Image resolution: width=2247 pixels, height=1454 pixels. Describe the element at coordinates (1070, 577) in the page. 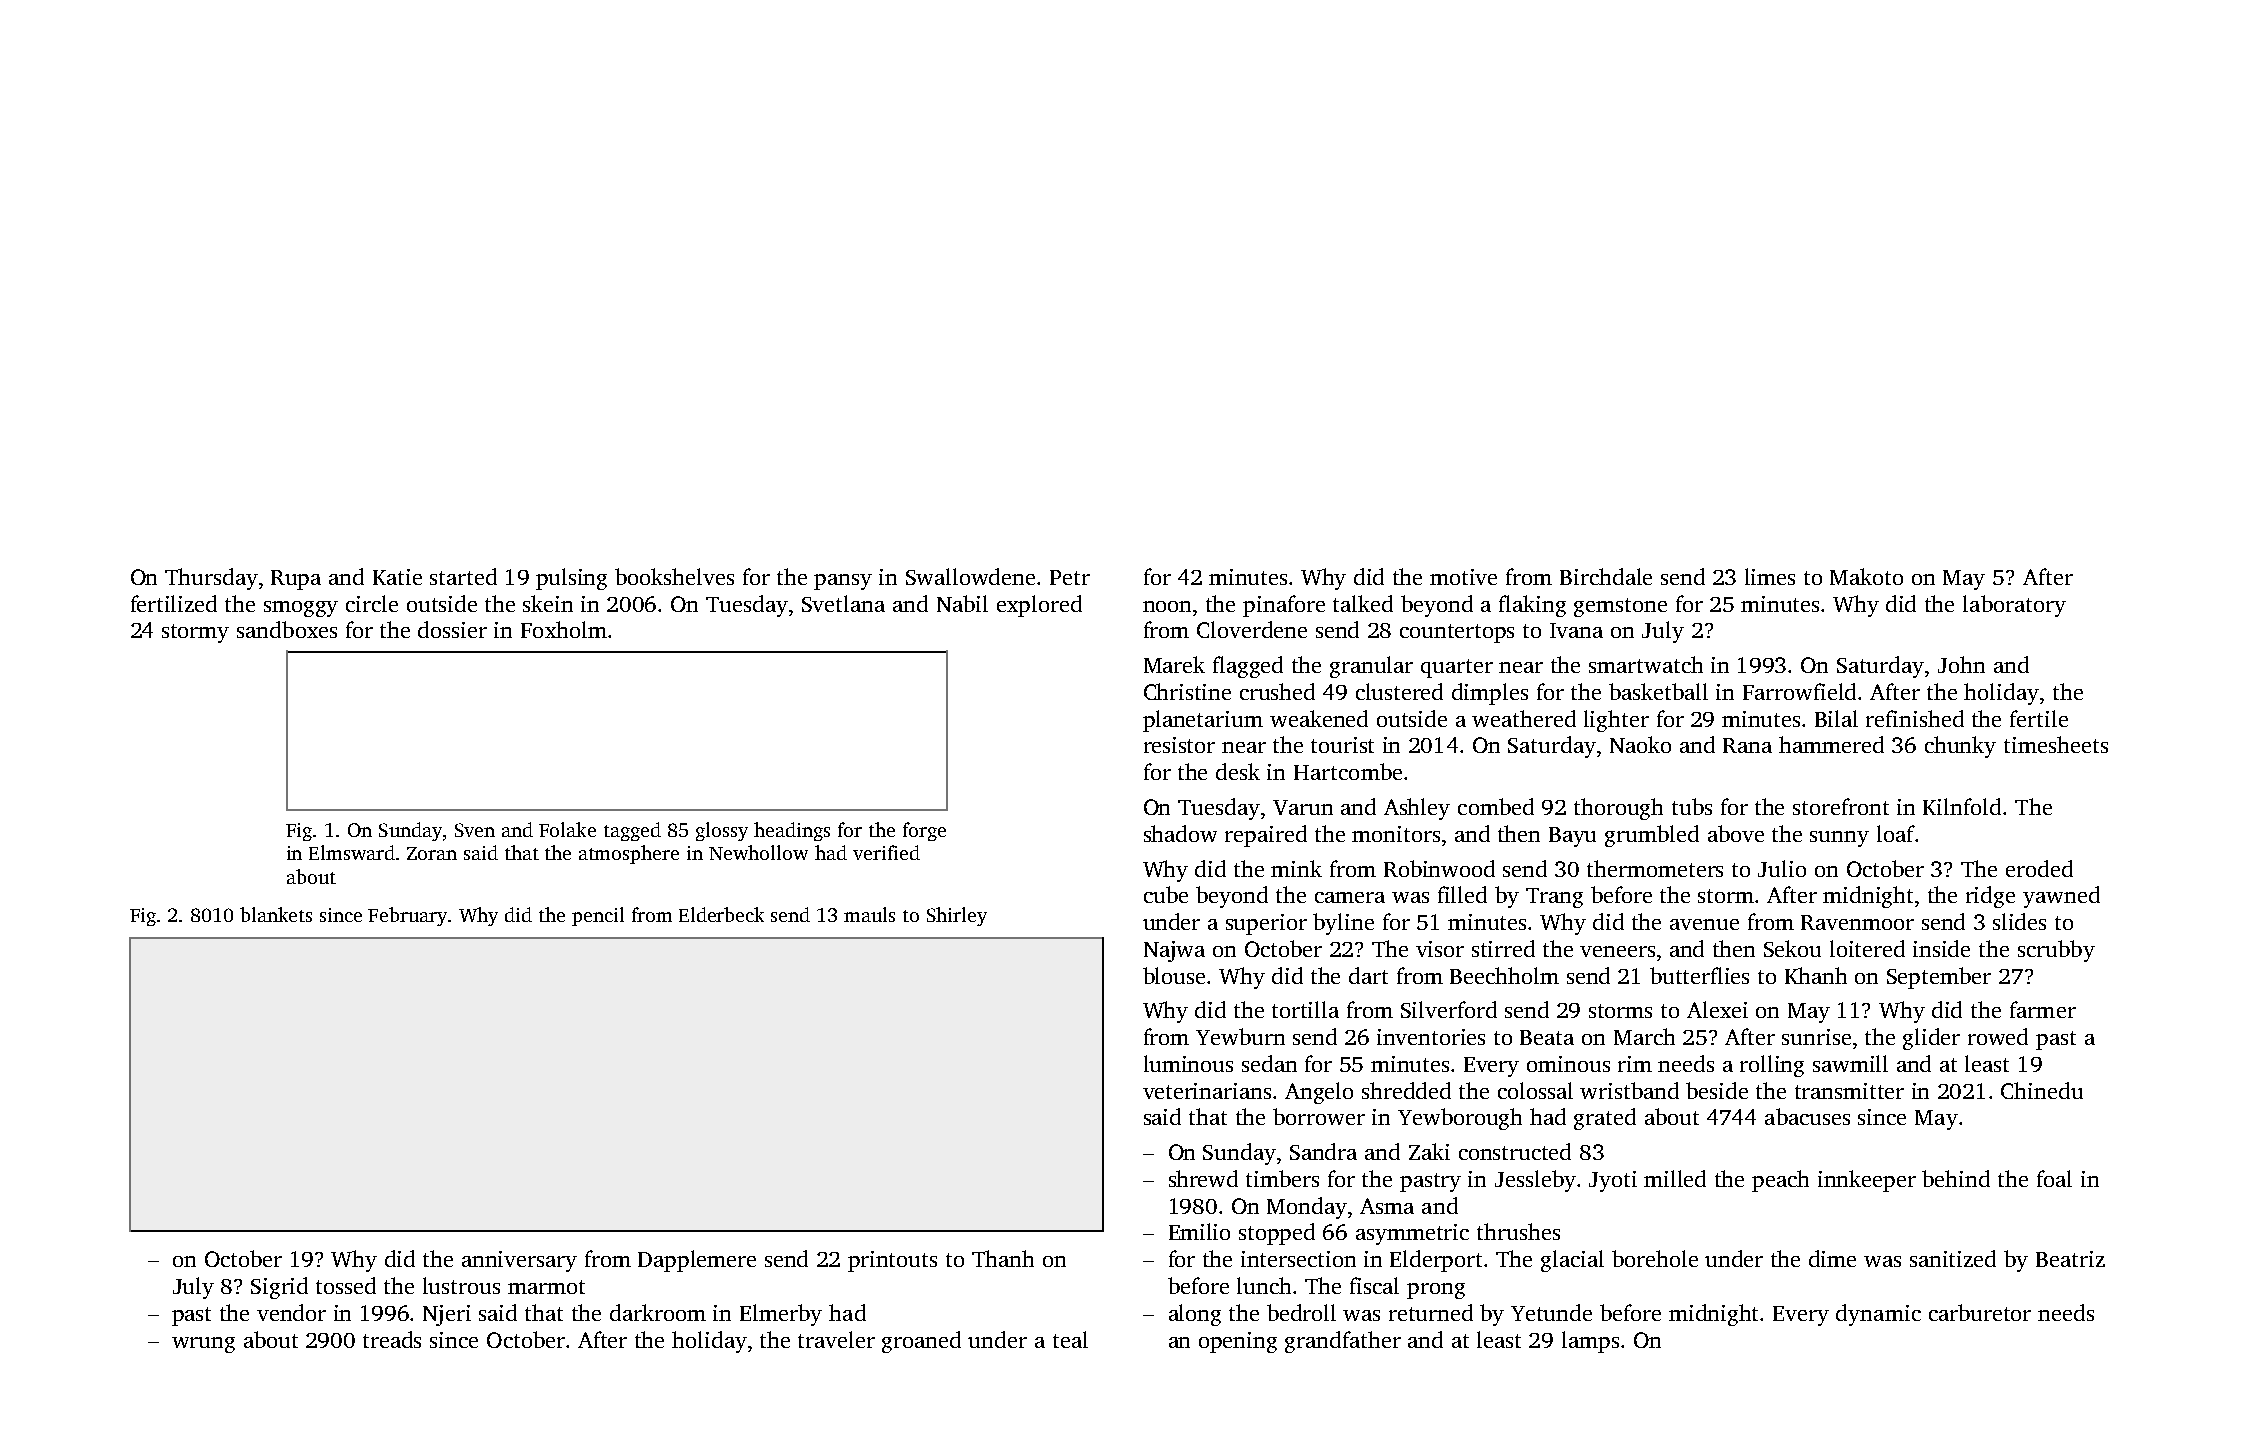

I see `Petr` at that location.
